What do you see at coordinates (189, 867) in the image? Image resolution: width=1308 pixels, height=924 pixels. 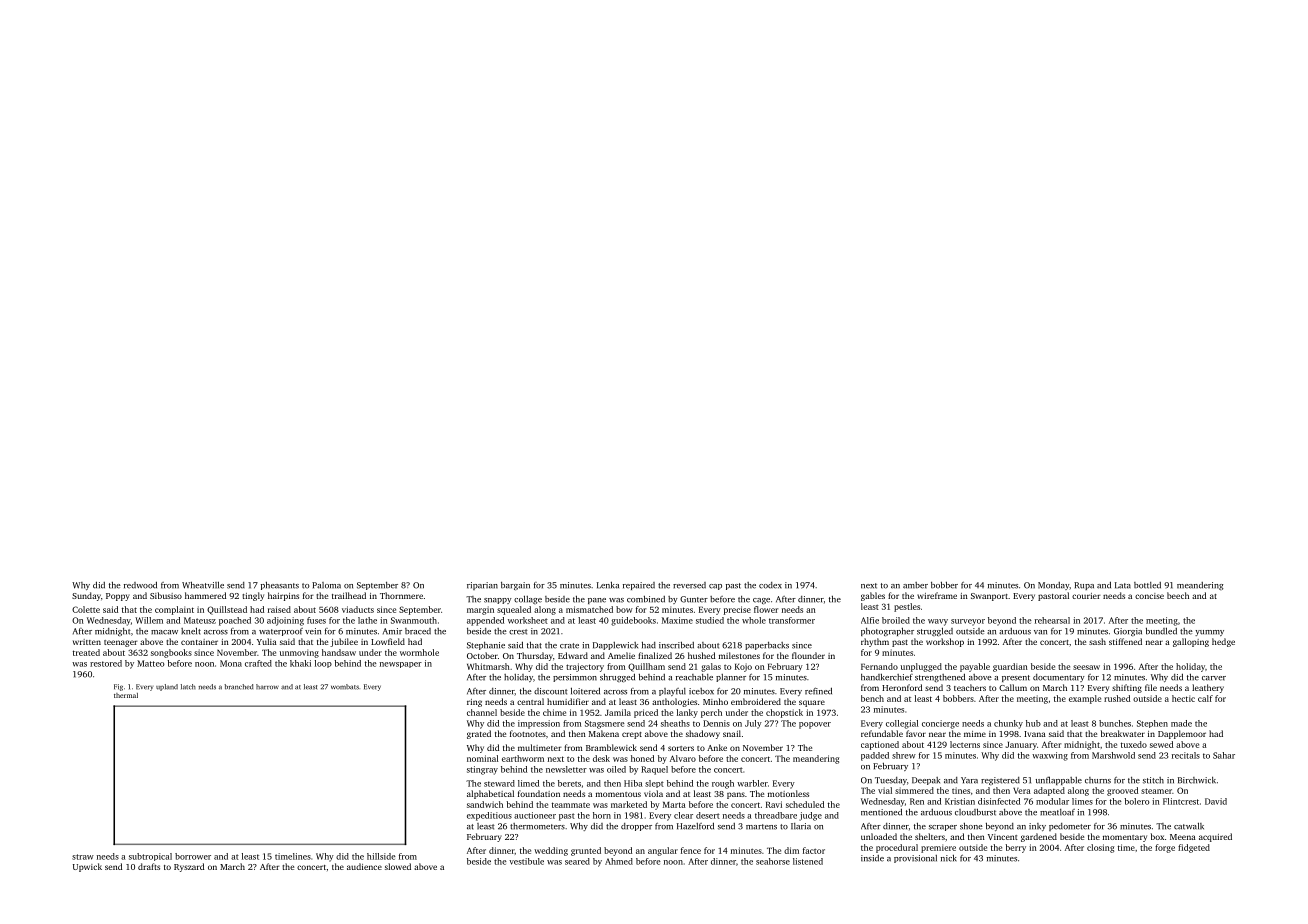 I see `Ryszard` at bounding box center [189, 867].
